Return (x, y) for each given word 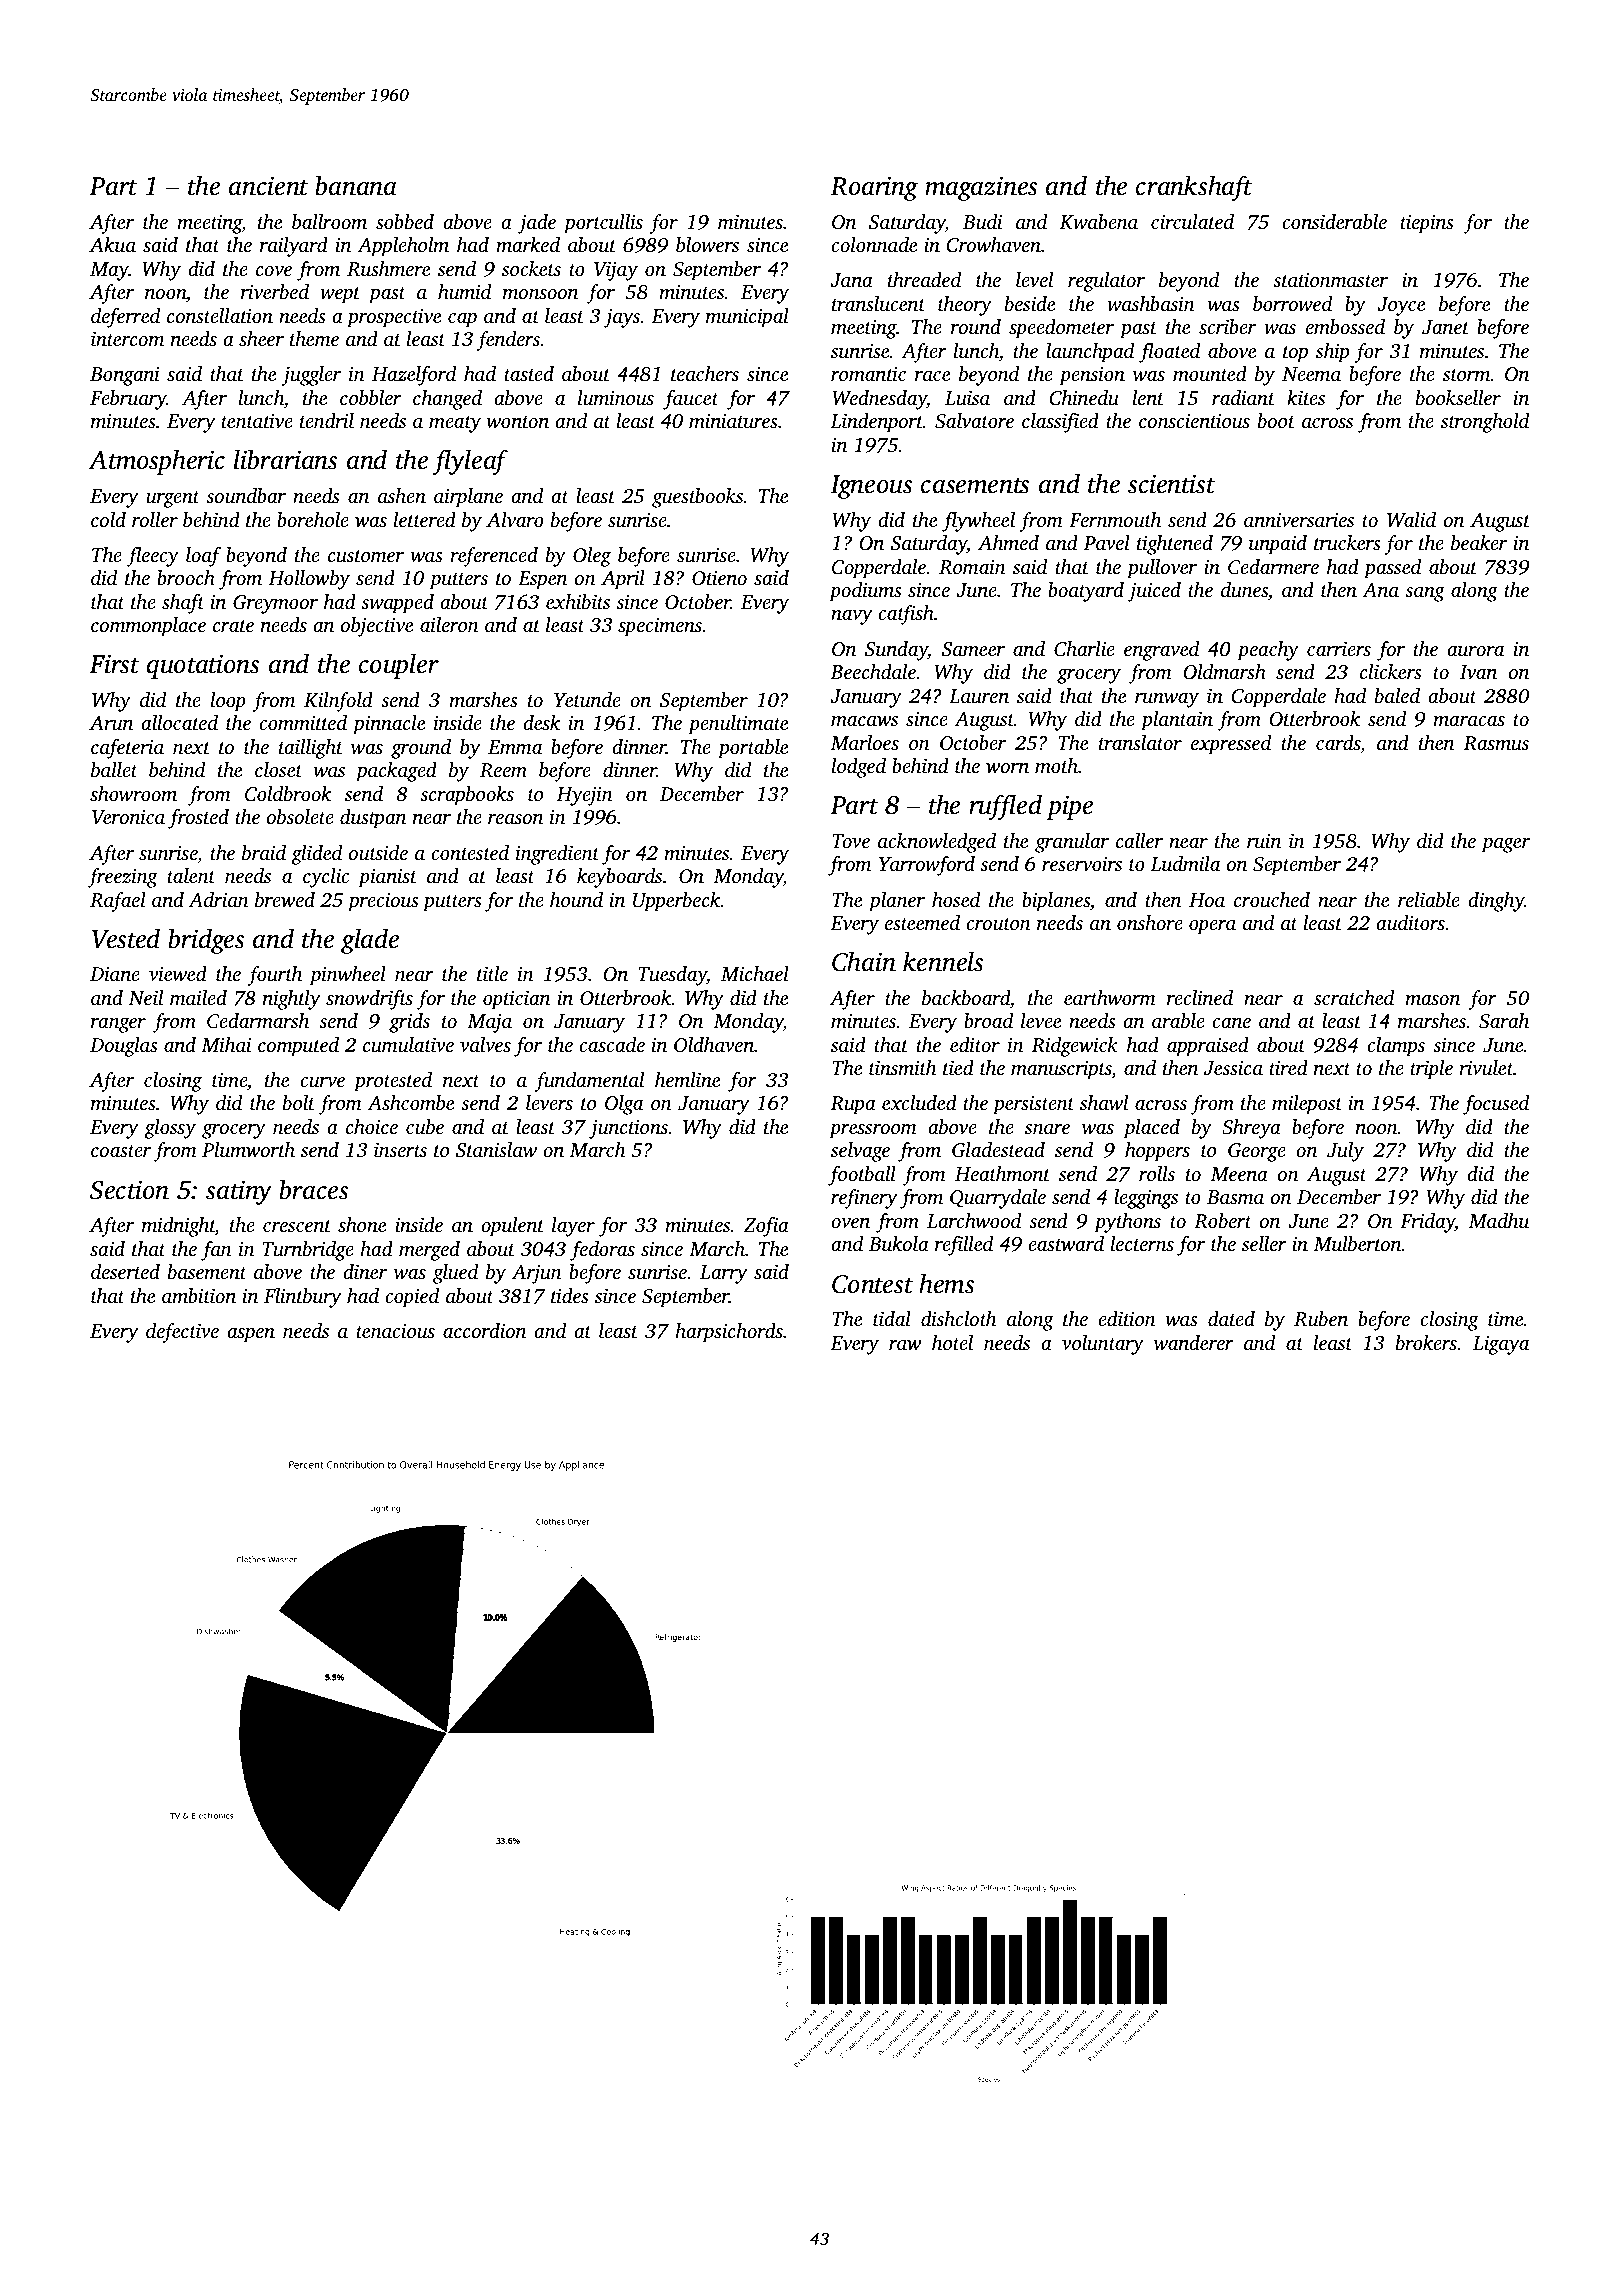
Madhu (1499, 1220)
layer (573, 1227)
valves (485, 1044)
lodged (859, 768)
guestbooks (697, 498)
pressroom (873, 1131)
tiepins (1427, 224)
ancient (268, 186)
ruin (1264, 841)
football (862, 1176)
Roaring (874, 188)
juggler (311, 376)
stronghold (1485, 423)
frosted (198, 819)
